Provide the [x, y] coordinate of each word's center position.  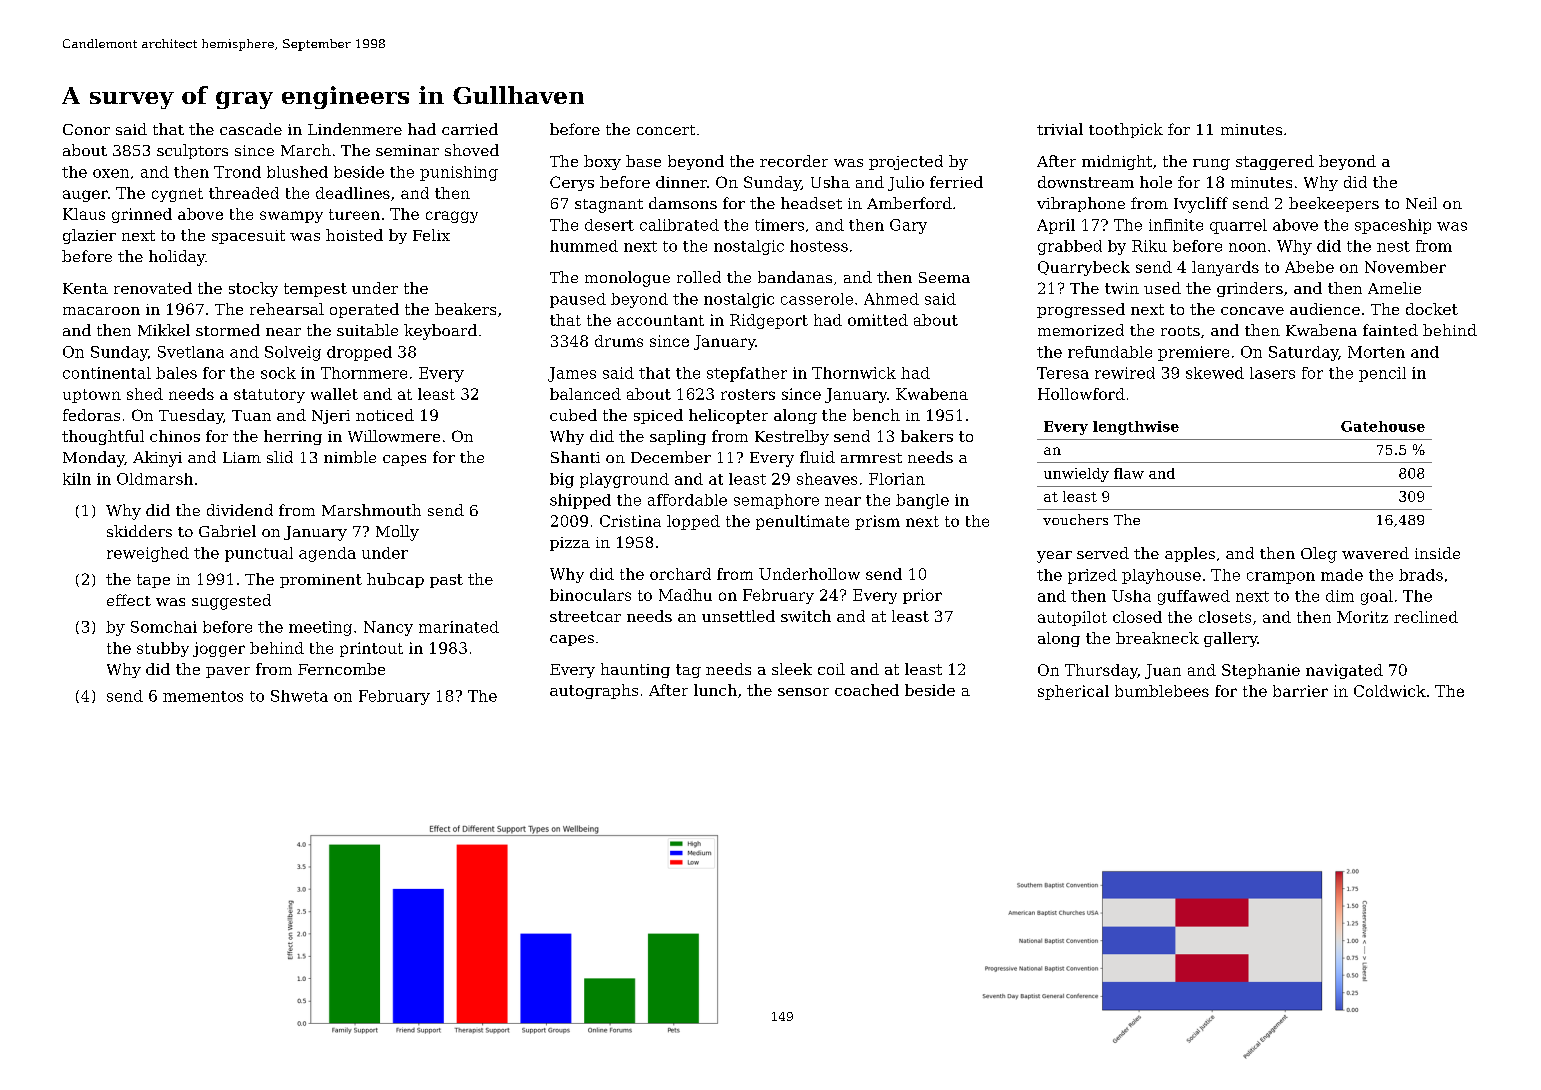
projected [906, 162]
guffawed [1194, 597]
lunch [715, 690]
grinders [1250, 289]
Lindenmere [355, 129]
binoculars [590, 595]
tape [153, 581]
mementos [203, 696]
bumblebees [1162, 691]
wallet [334, 394]
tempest [315, 290]
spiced [658, 416]
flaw [1129, 473]
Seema [944, 277]
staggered [1275, 162]
